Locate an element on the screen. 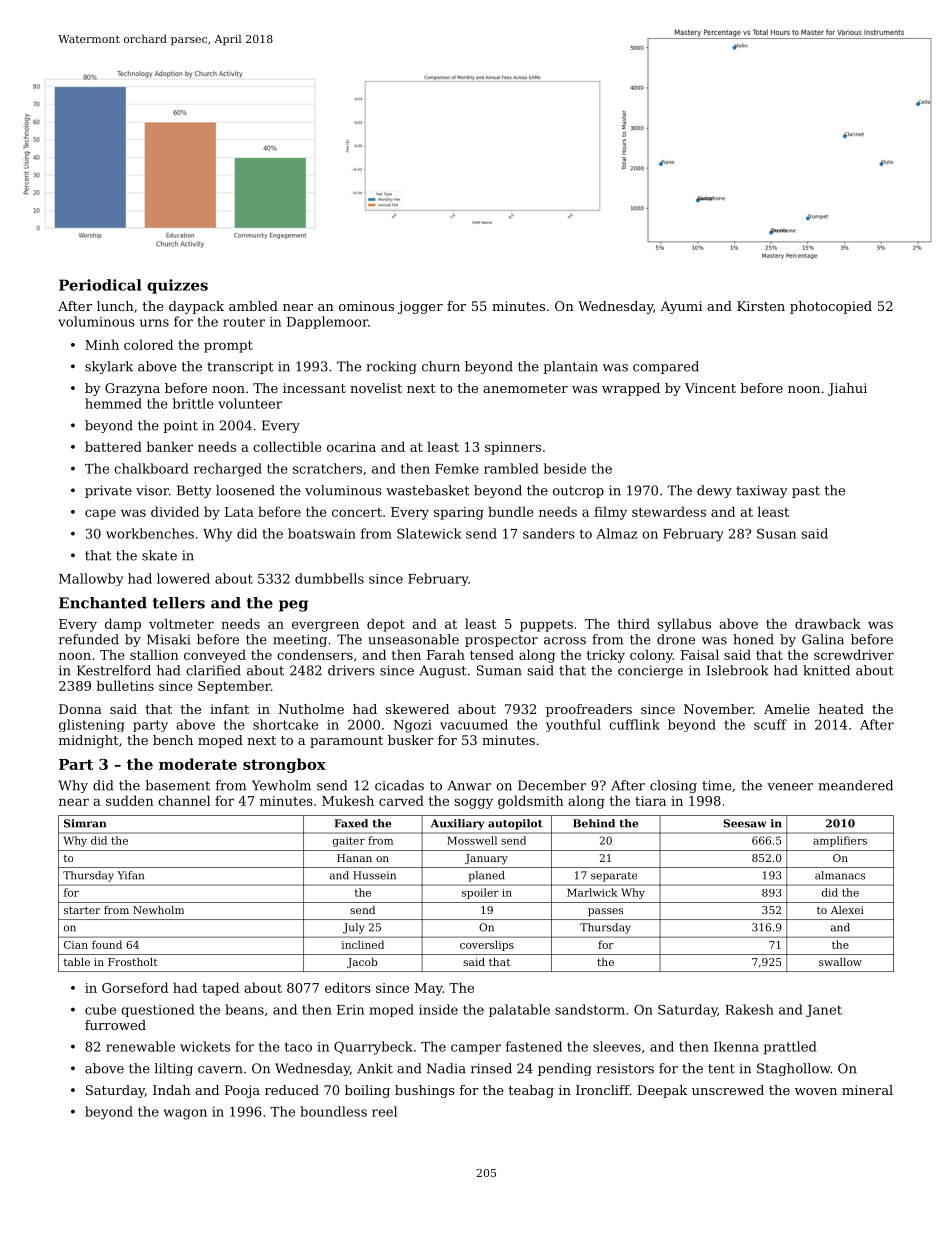 The height and width of the screenshot is (1233, 952). spinners is located at coordinates (513, 448).
